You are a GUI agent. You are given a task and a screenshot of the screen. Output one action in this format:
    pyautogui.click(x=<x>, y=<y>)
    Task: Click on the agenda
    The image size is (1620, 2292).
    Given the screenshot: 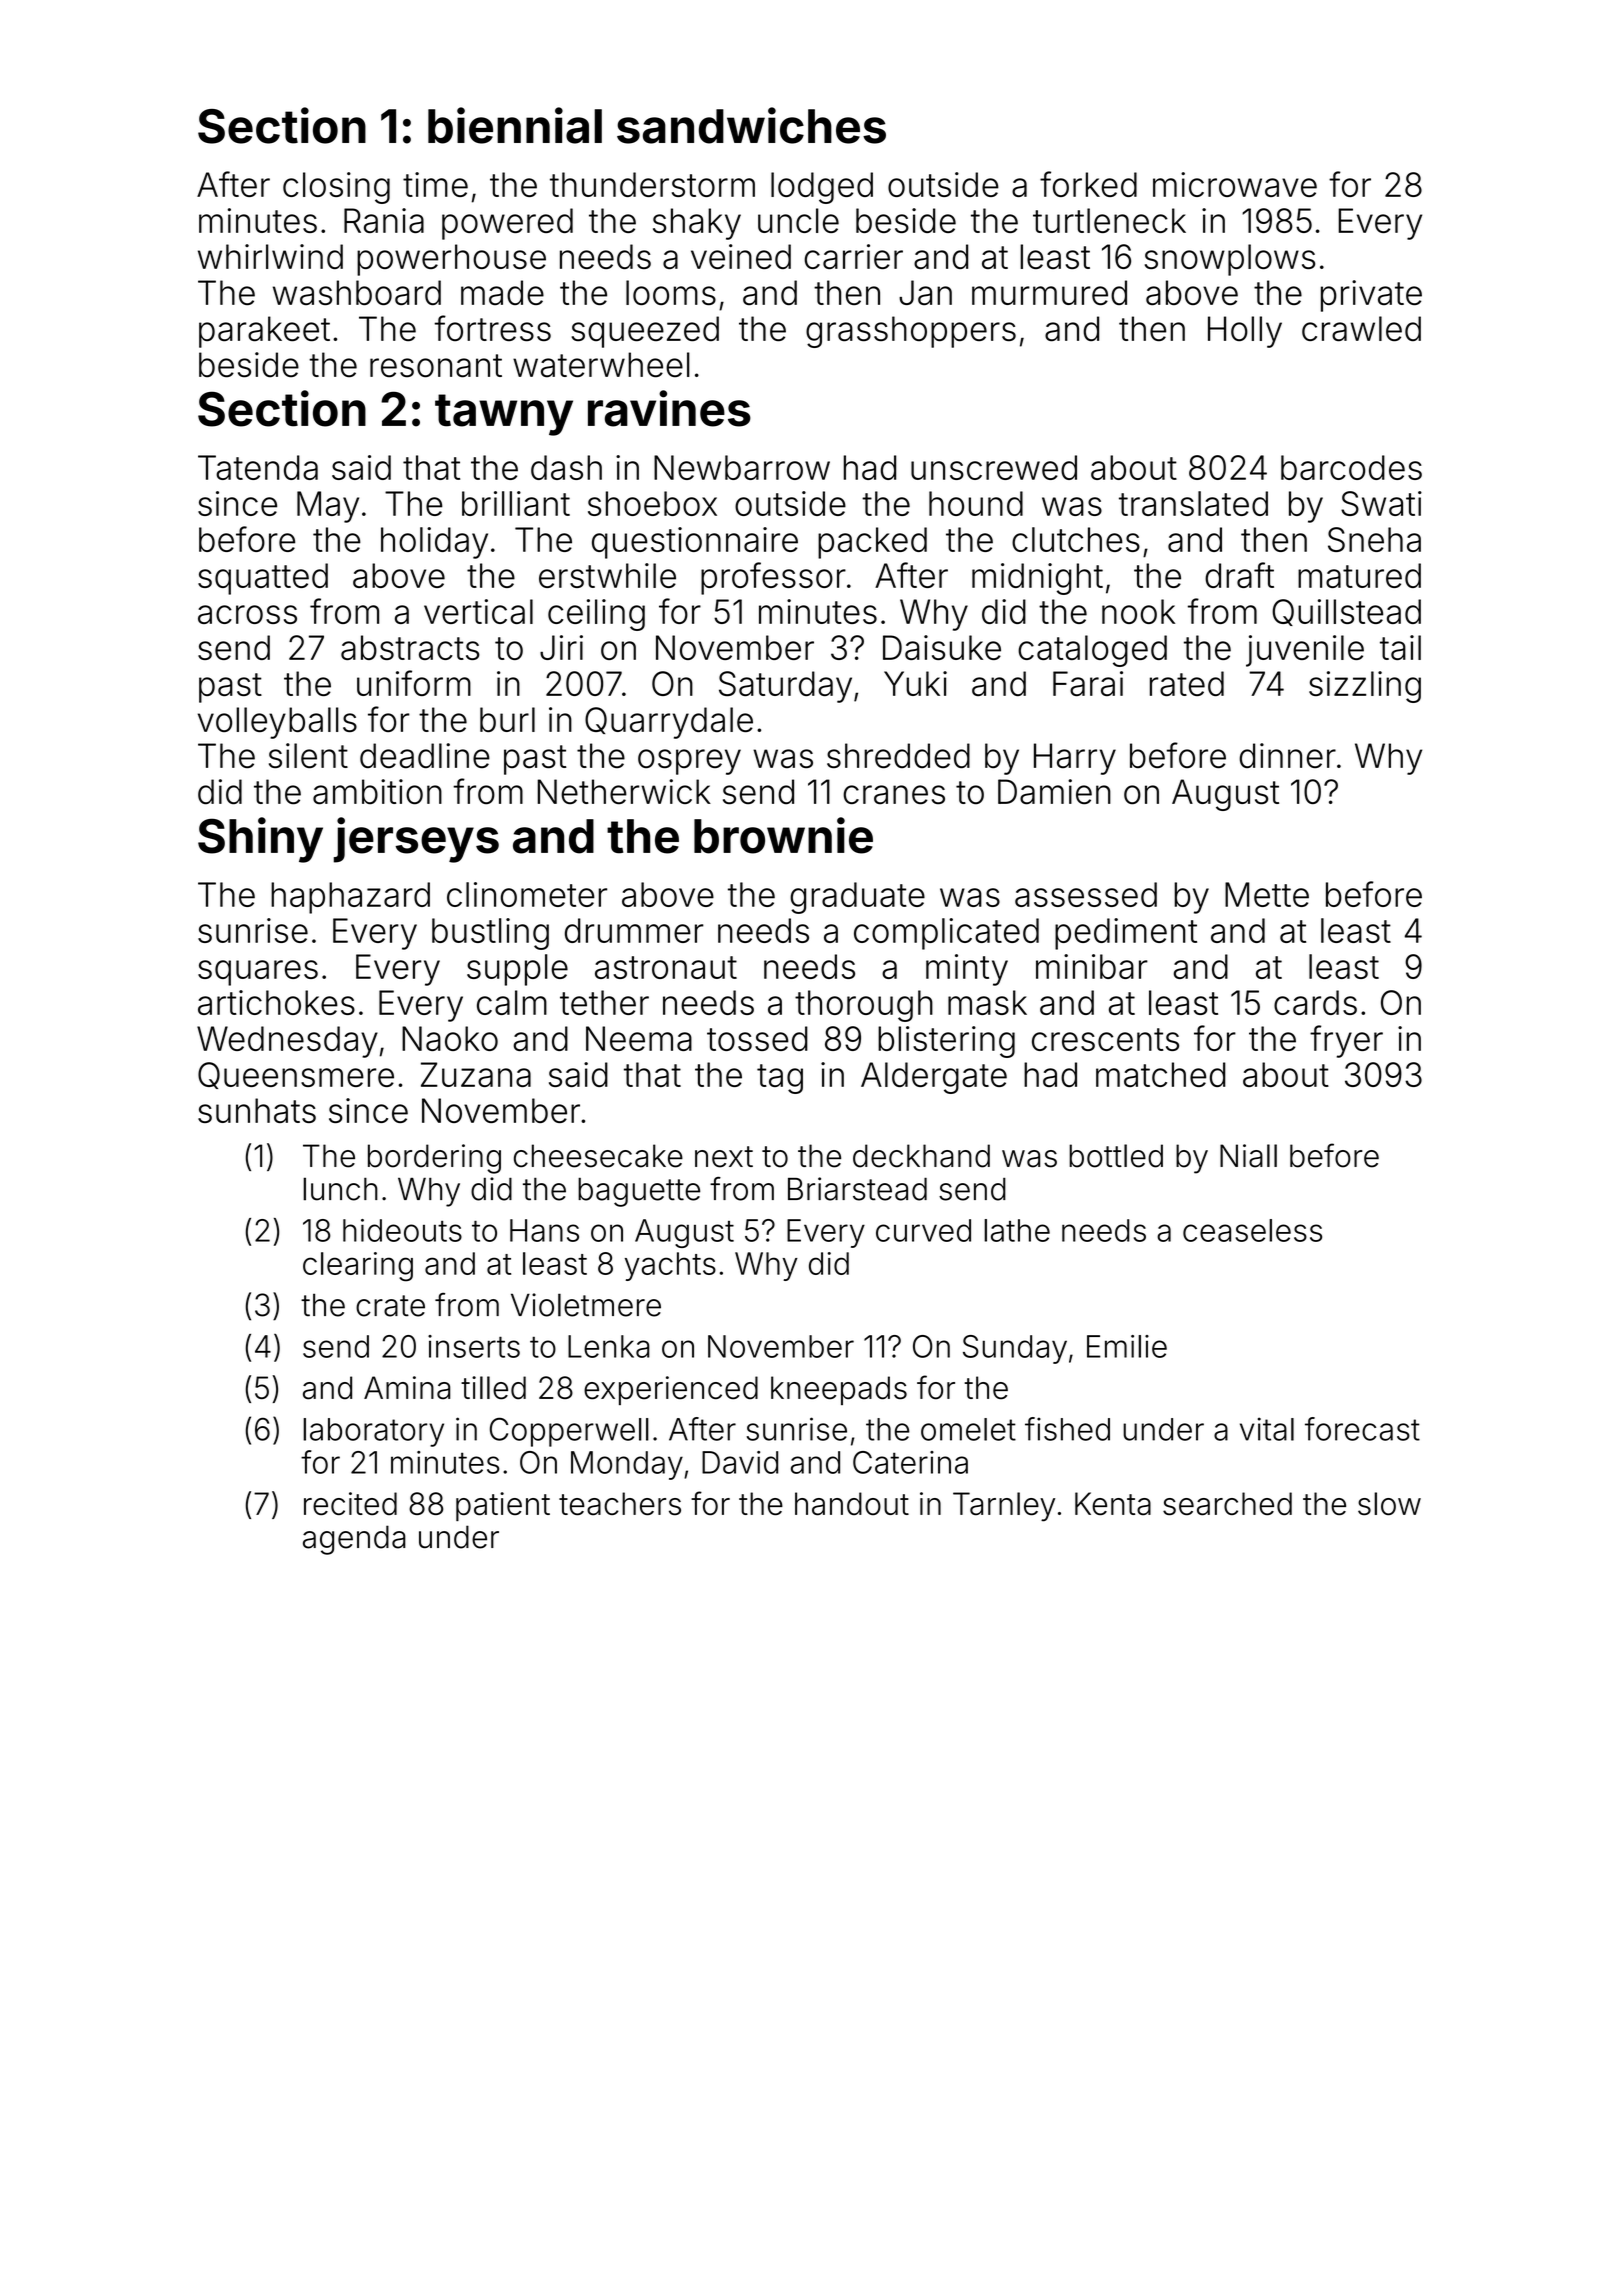 What is the action you would take?
    pyautogui.click(x=354, y=1540)
